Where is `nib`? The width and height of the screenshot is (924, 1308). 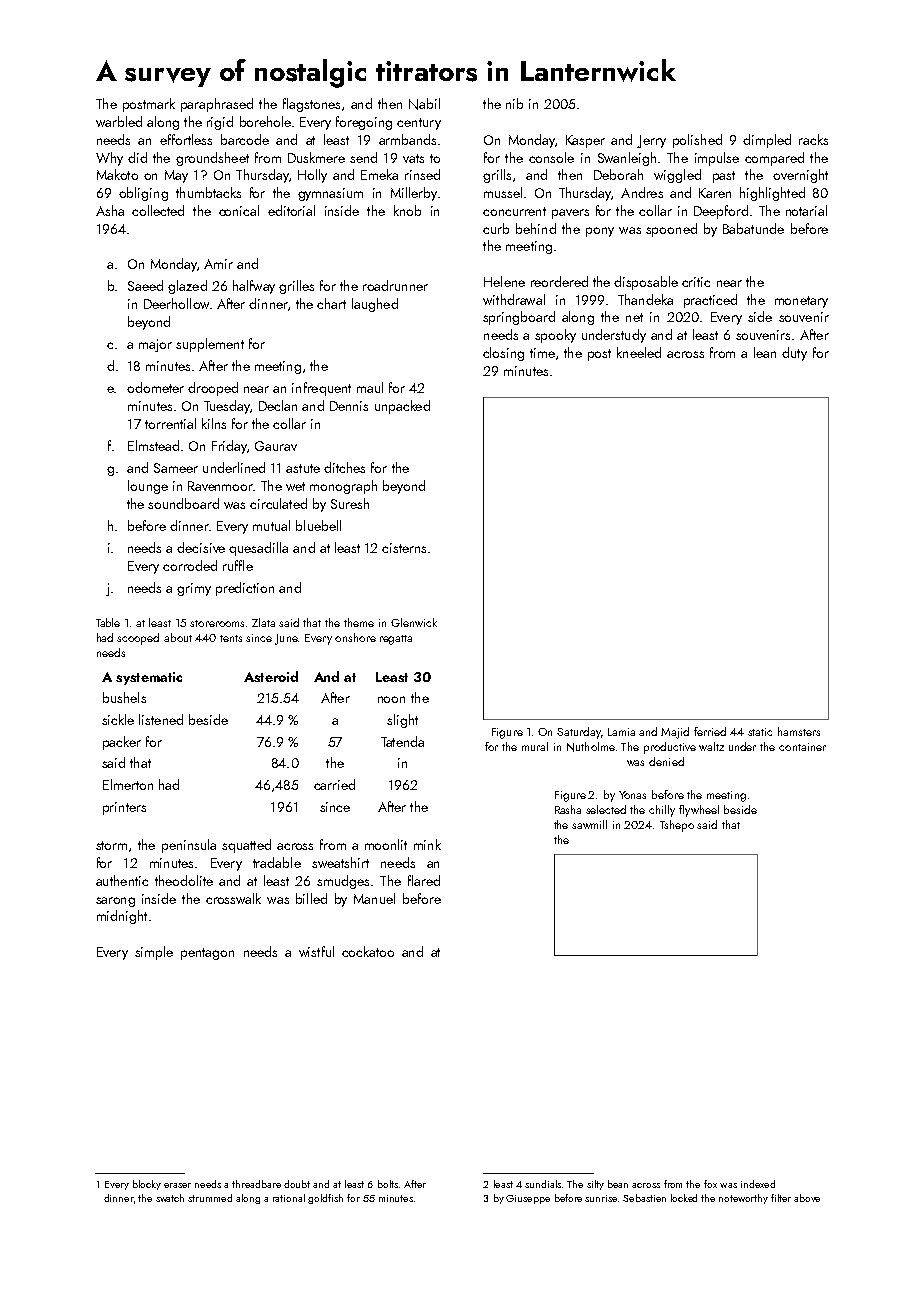 nib is located at coordinates (514, 103).
